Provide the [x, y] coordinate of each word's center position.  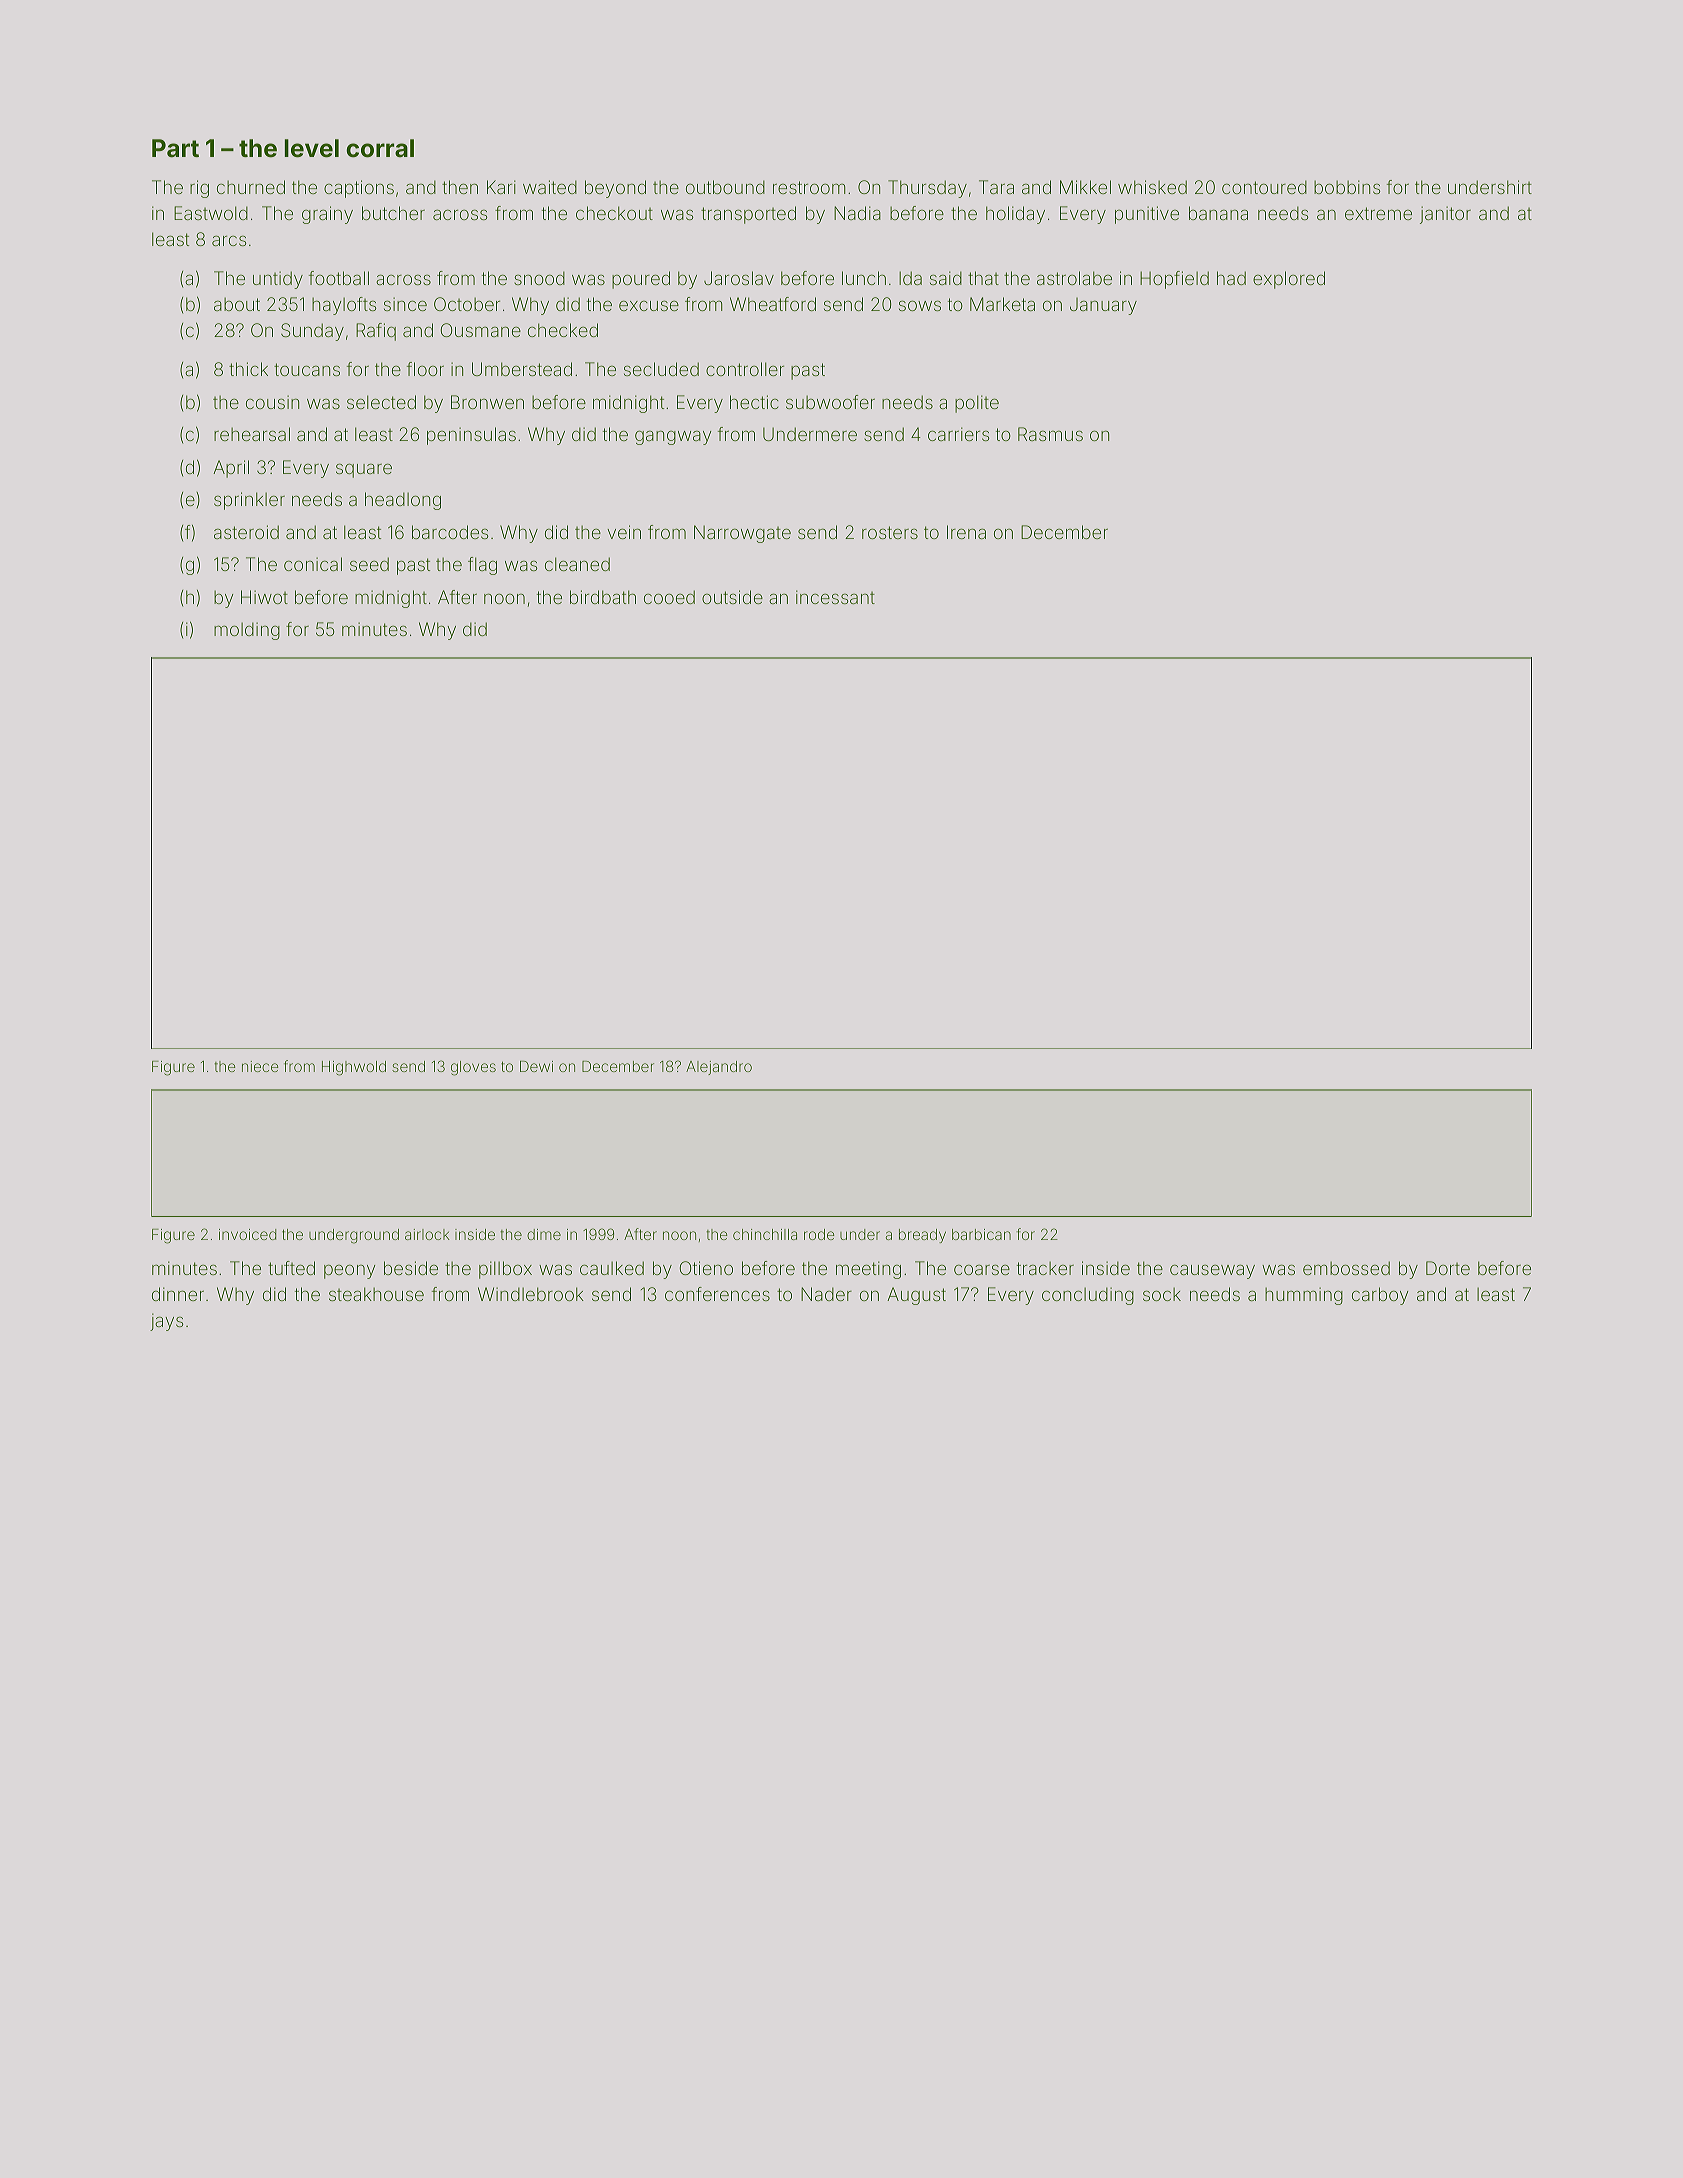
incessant [835, 597]
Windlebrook [531, 1294]
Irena [966, 532]
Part [175, 148]
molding [247, 631]
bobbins [1347, 187]
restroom [809, 187]
